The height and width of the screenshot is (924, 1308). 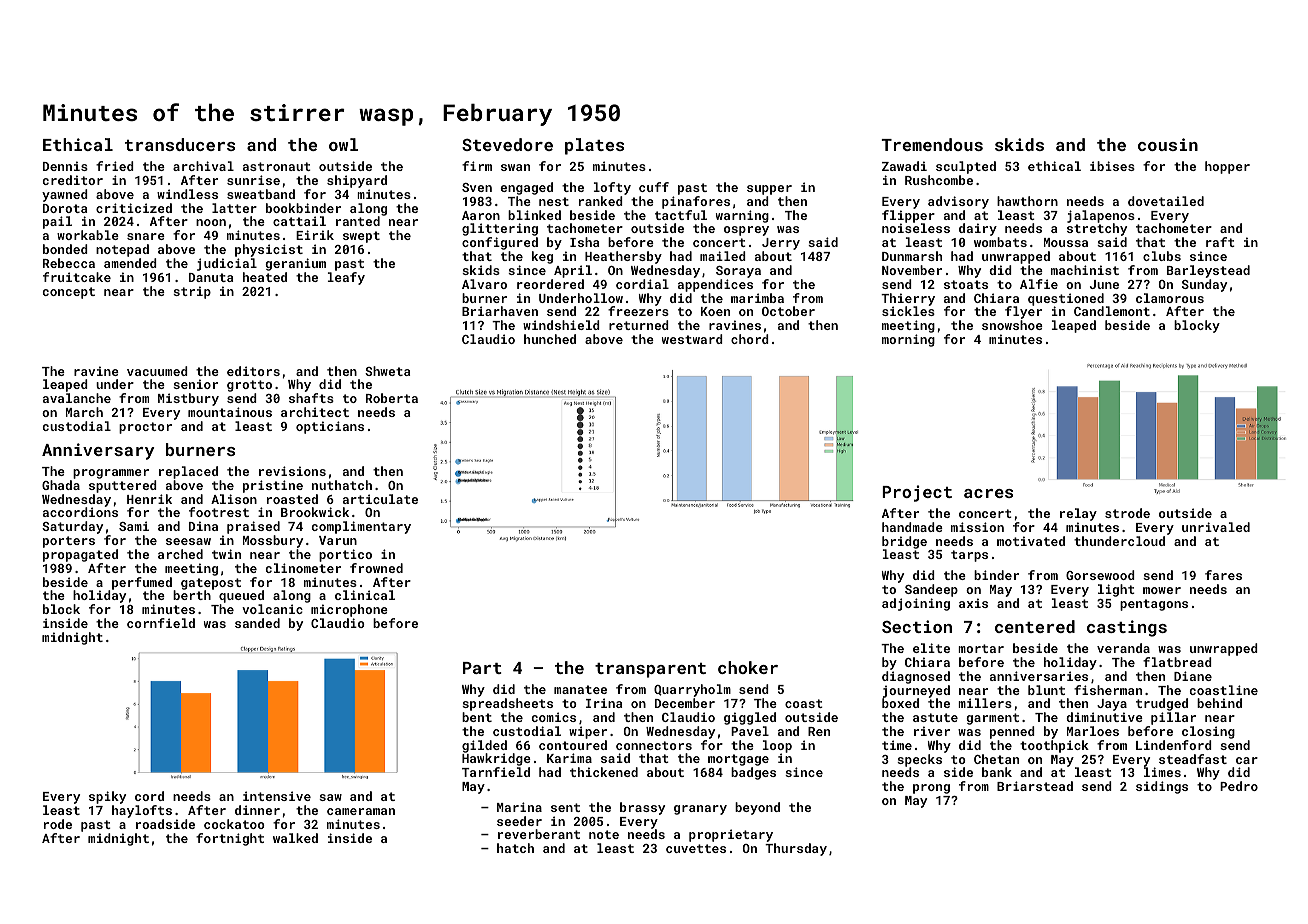 I want to click on Brookwick, so click(x=315, y=512).
